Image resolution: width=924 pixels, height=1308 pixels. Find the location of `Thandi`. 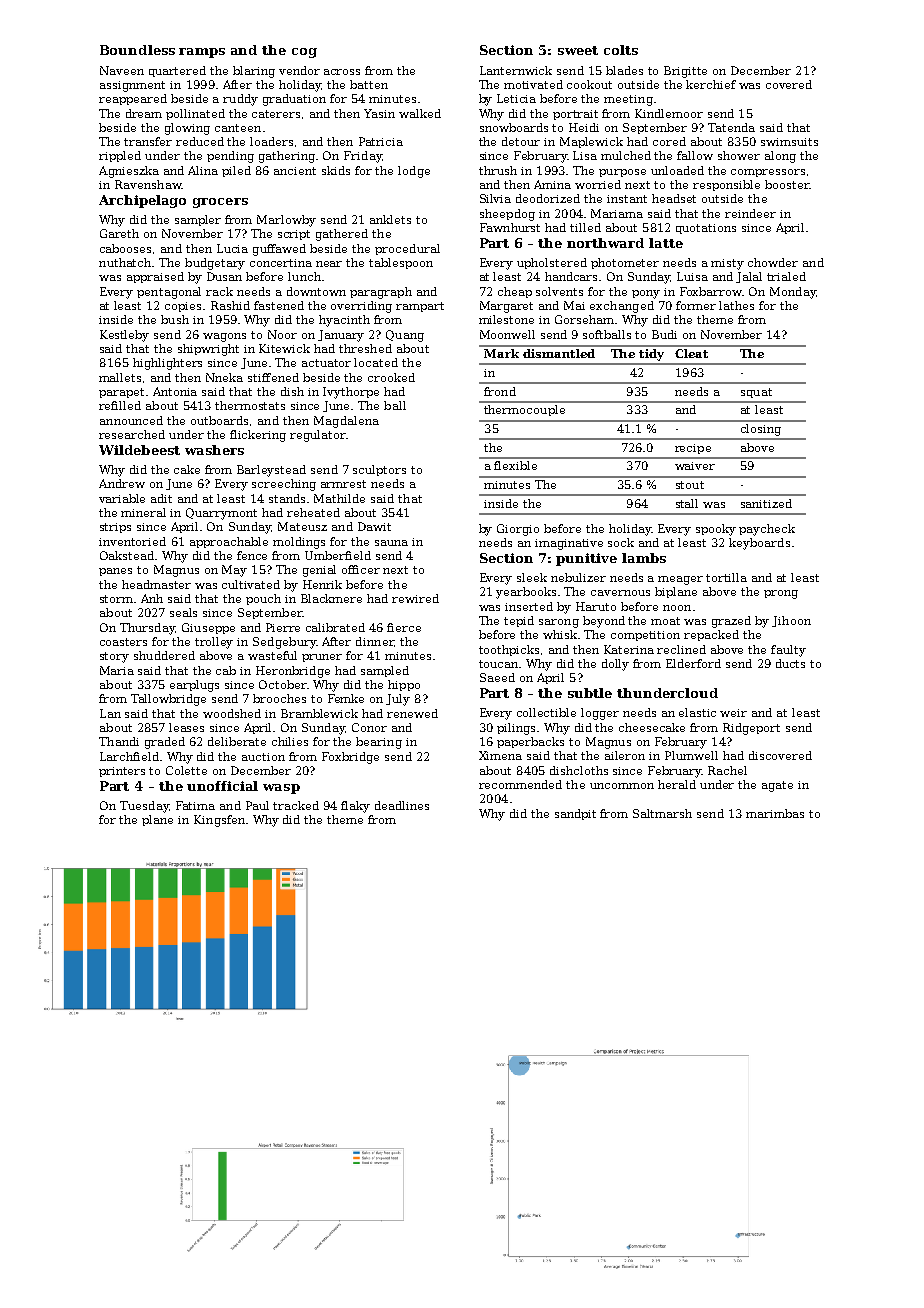

Thandi is located at coordinates (119, 741).
